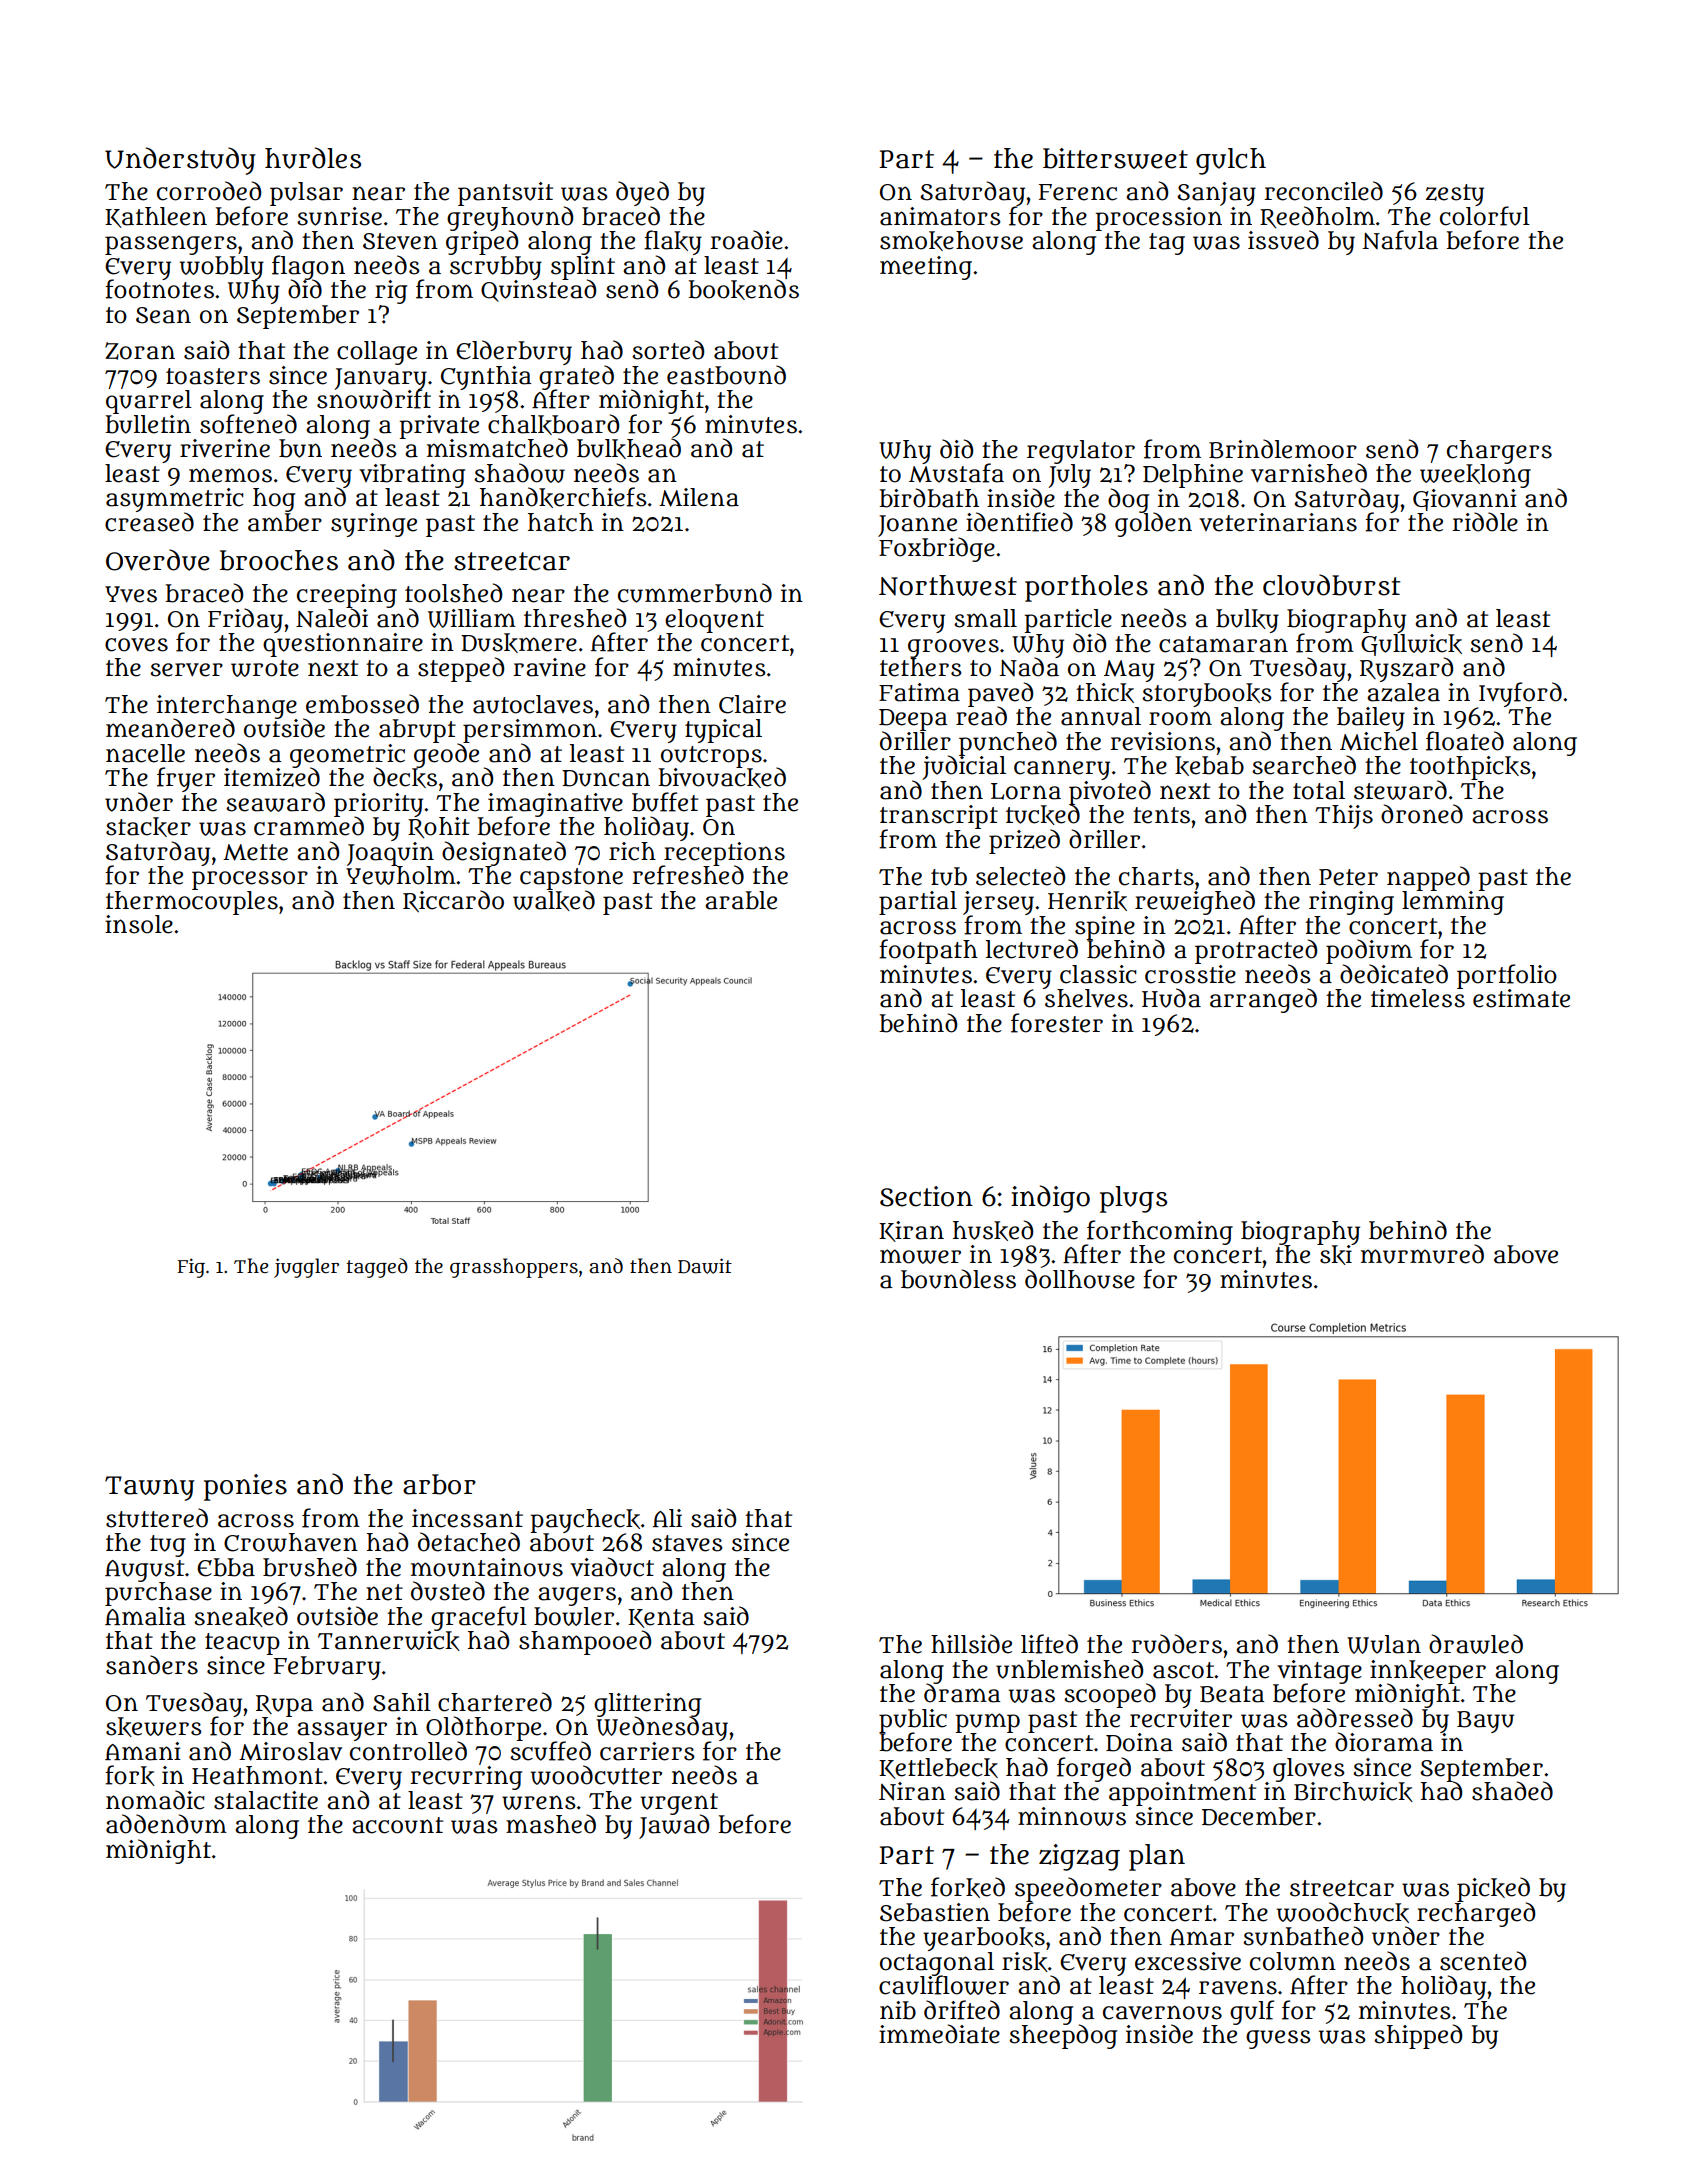 The image size is (1683, 2178). Describe the element at coordinates (156, 217) in the page. I see `Kathleen` at that location.
